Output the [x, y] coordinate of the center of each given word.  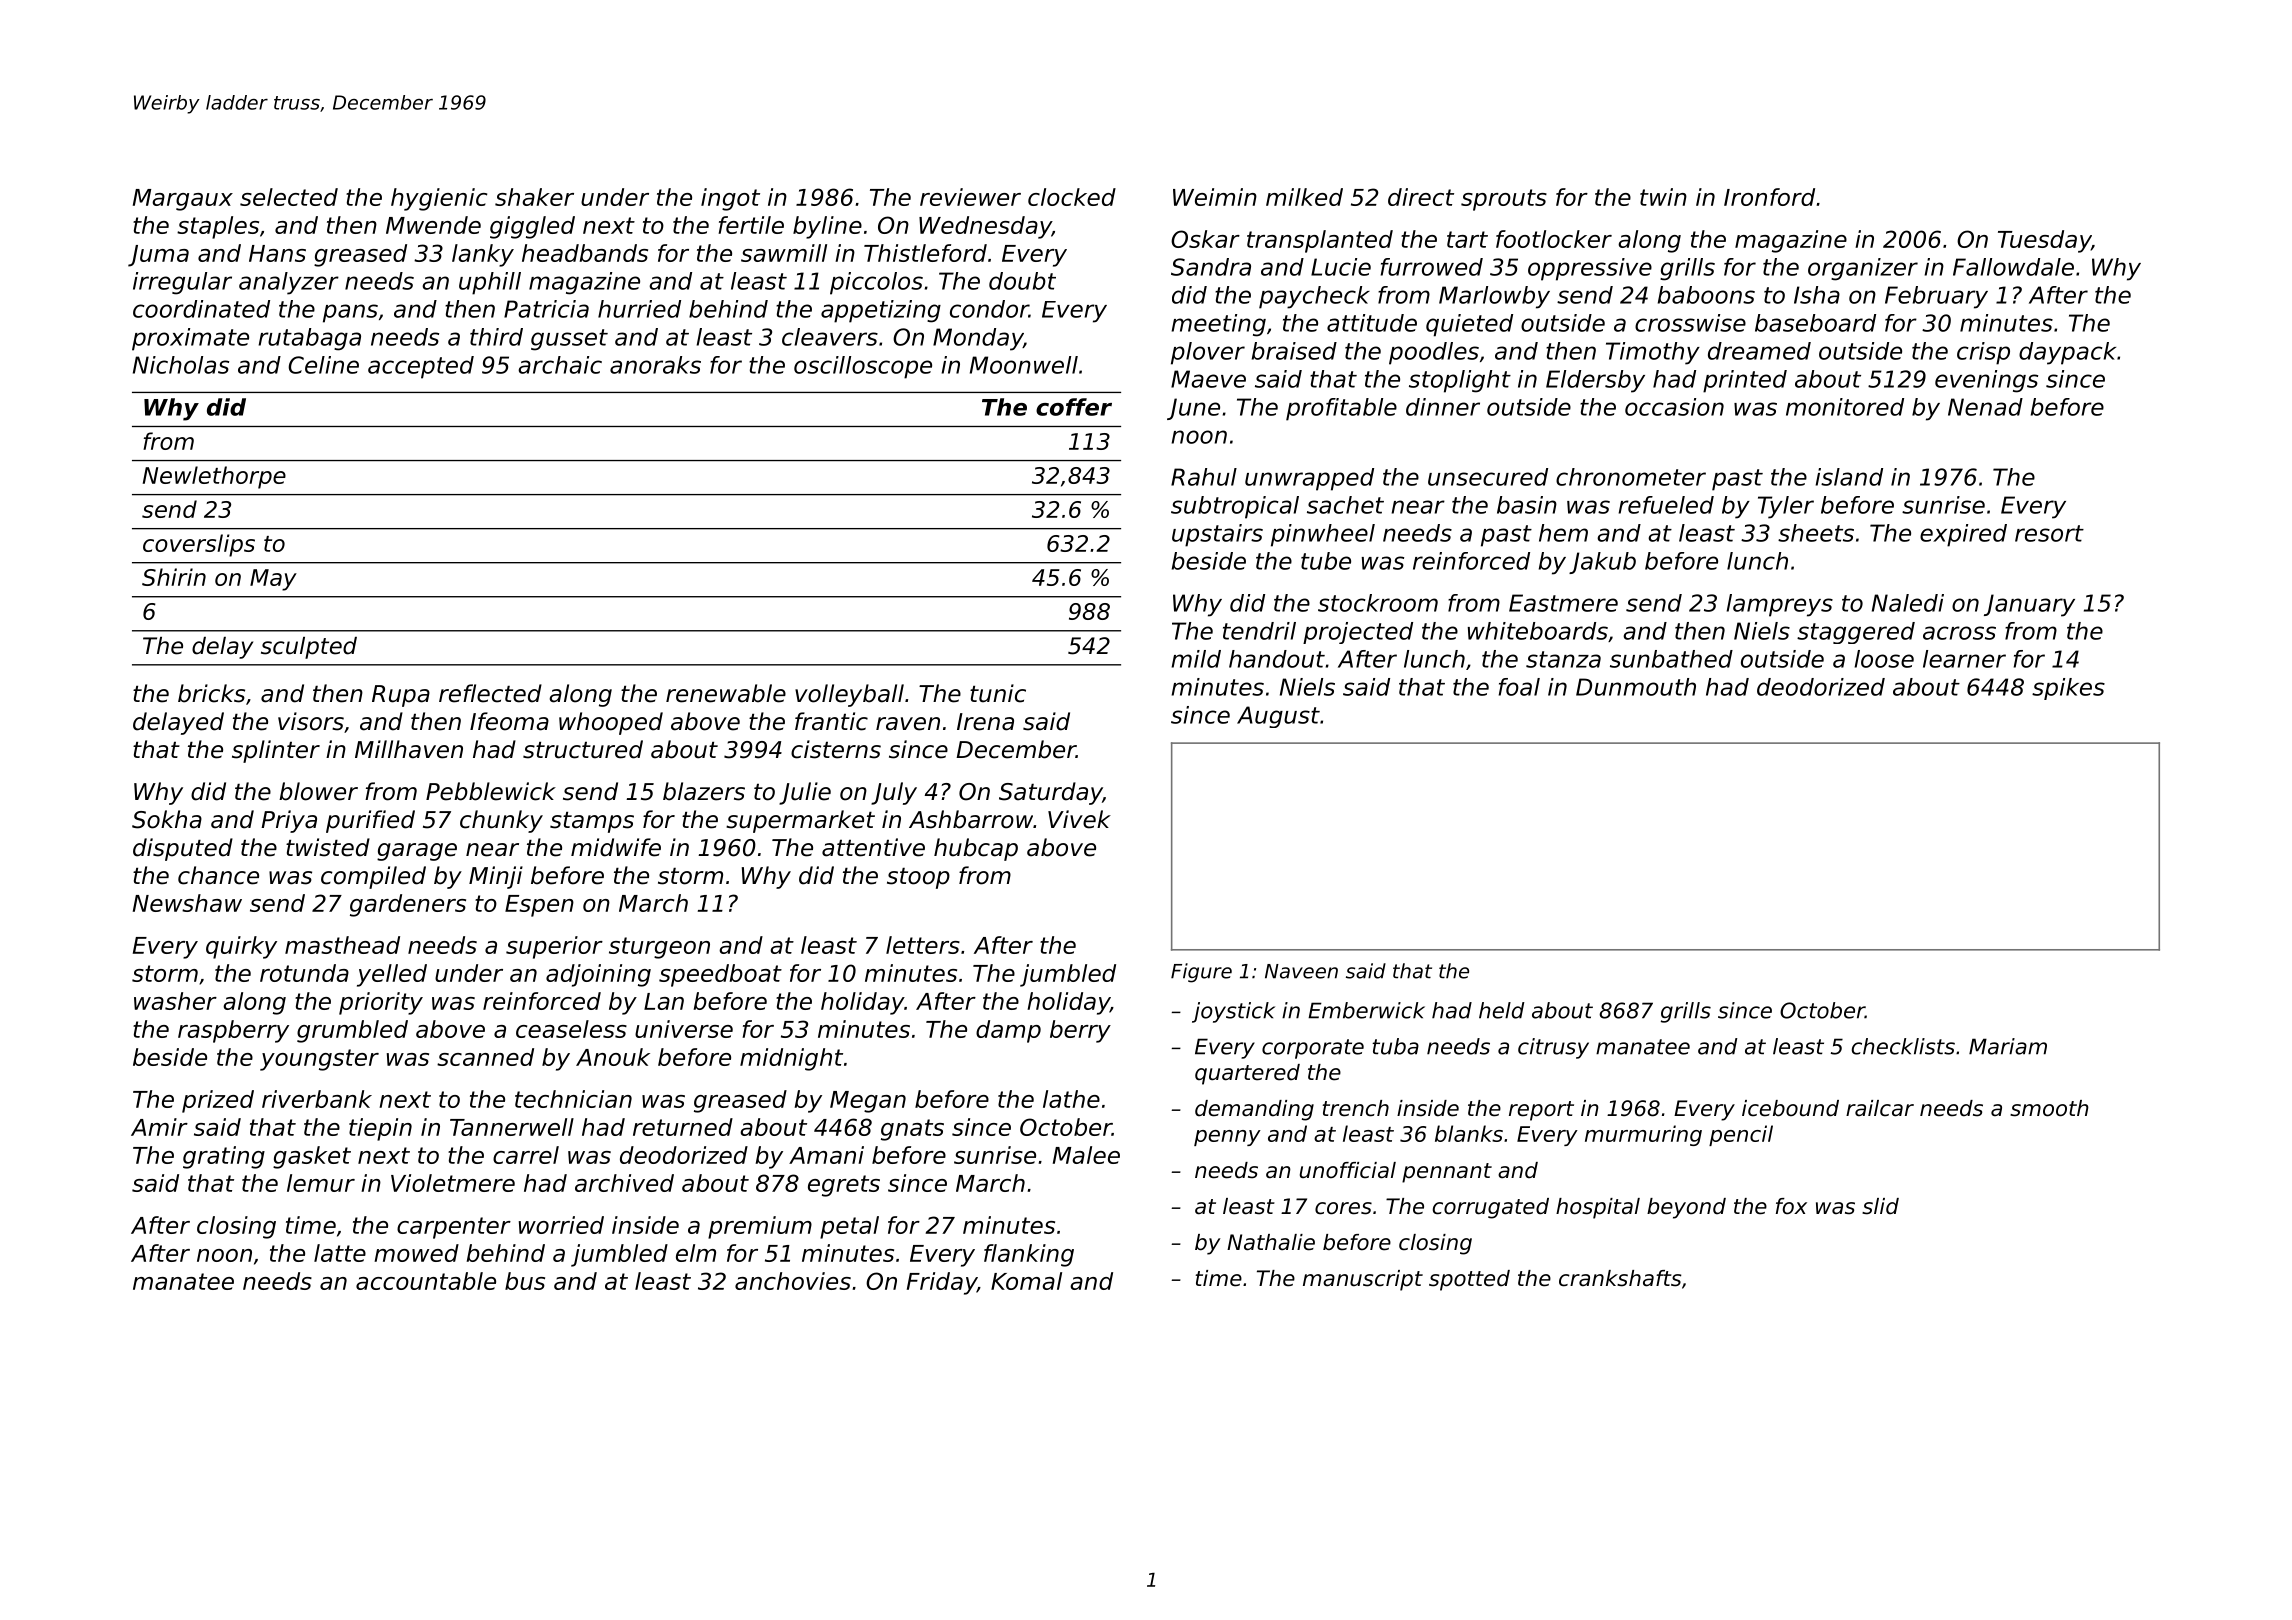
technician [573, 1099]
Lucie [1341, 267]
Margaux [183, 200]
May [273, 580]
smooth [2049, 1108]
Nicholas [181, 365]
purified [370, 821]
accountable [426, 1281]
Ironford [1769, 197]
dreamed [1759, 351]
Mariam [2008, 1046]
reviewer [970, 197]
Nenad [1985, 407]
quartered [1247, 1074]
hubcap [976, 849]
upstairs [1217, 535]
